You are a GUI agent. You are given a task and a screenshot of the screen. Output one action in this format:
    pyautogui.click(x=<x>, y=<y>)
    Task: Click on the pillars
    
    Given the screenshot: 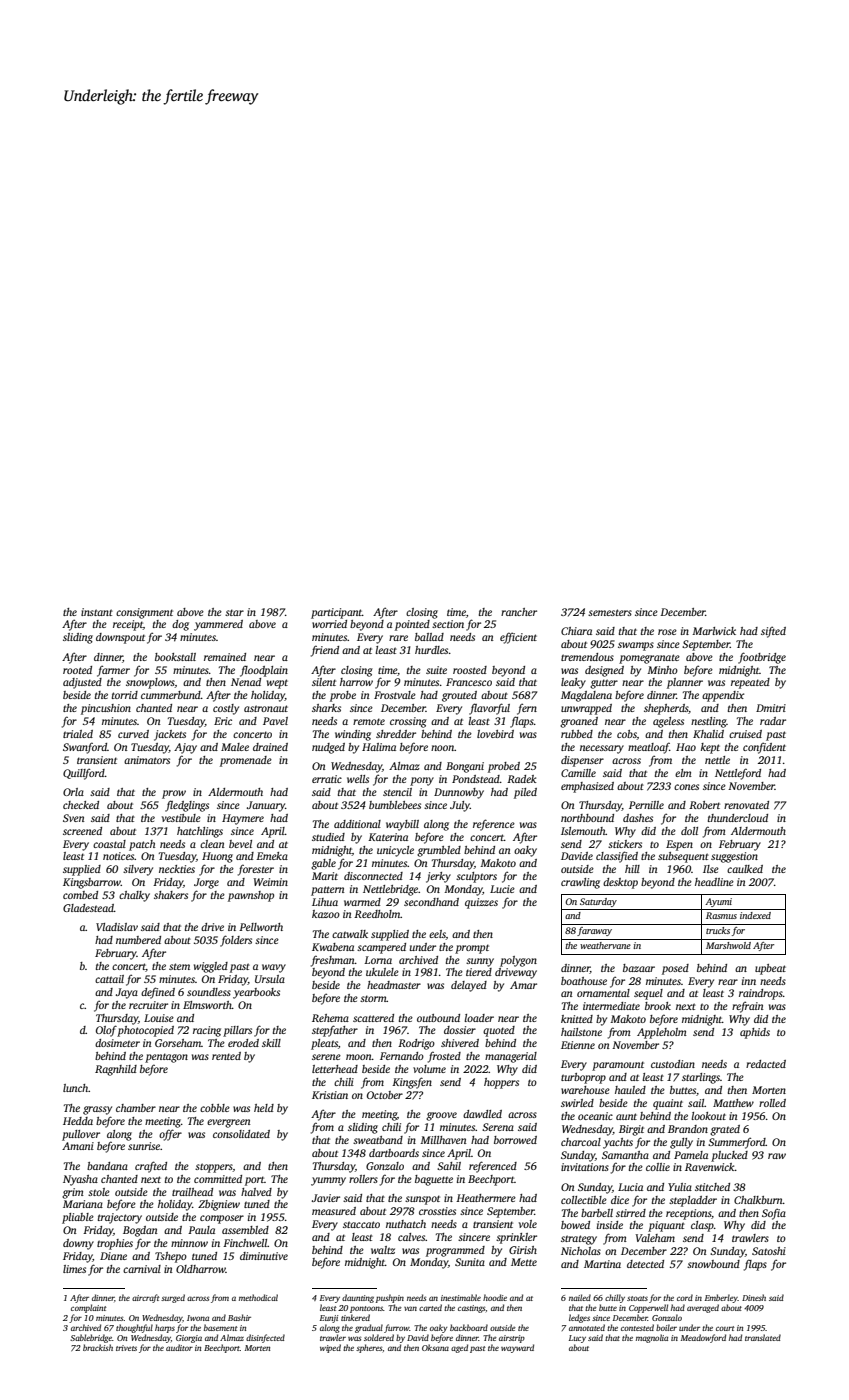 What is the action you would take?
    pyautogui.click(x=237, y=1031)
